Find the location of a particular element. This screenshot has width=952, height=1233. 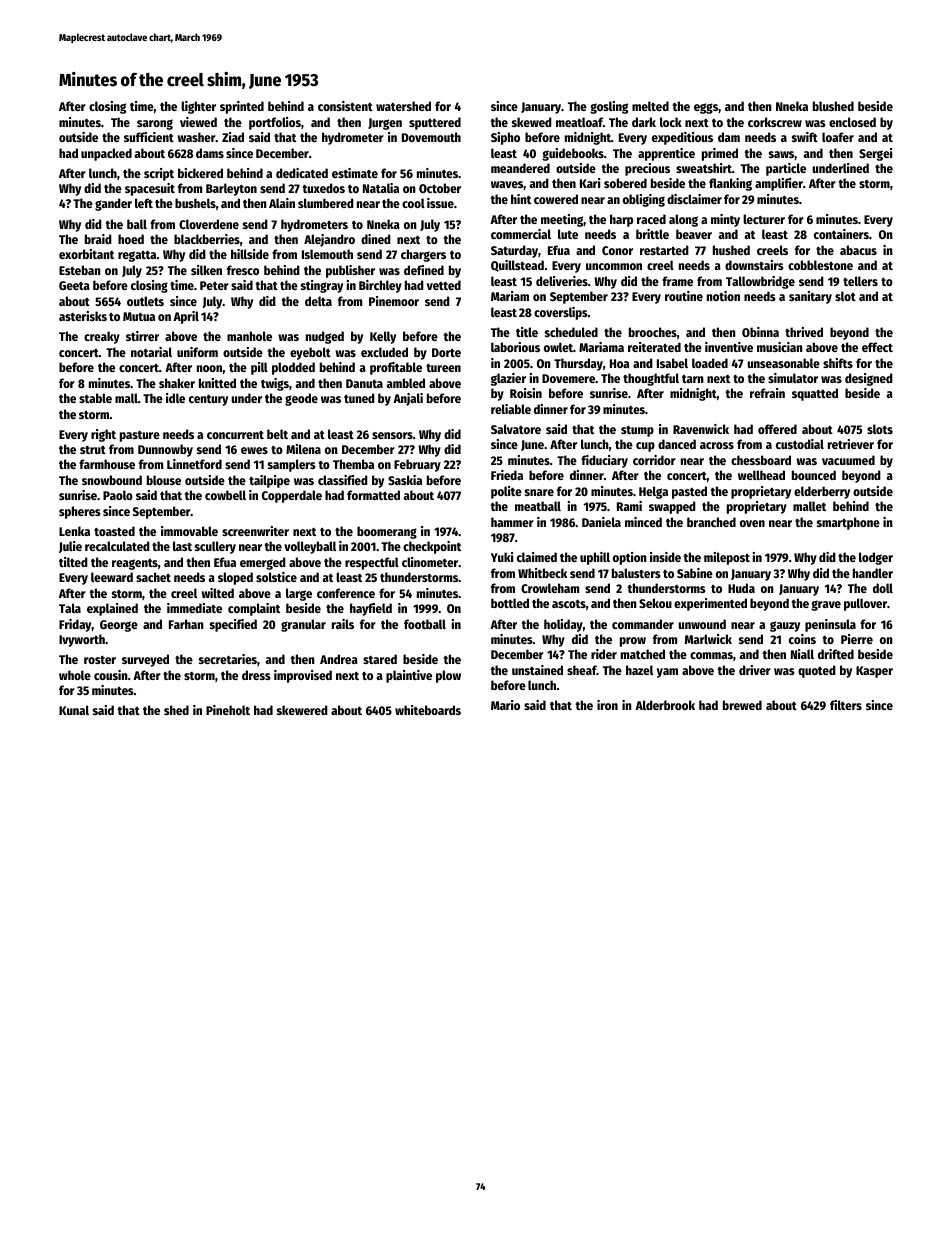

Daniela is located at coordinates (601, 522).
